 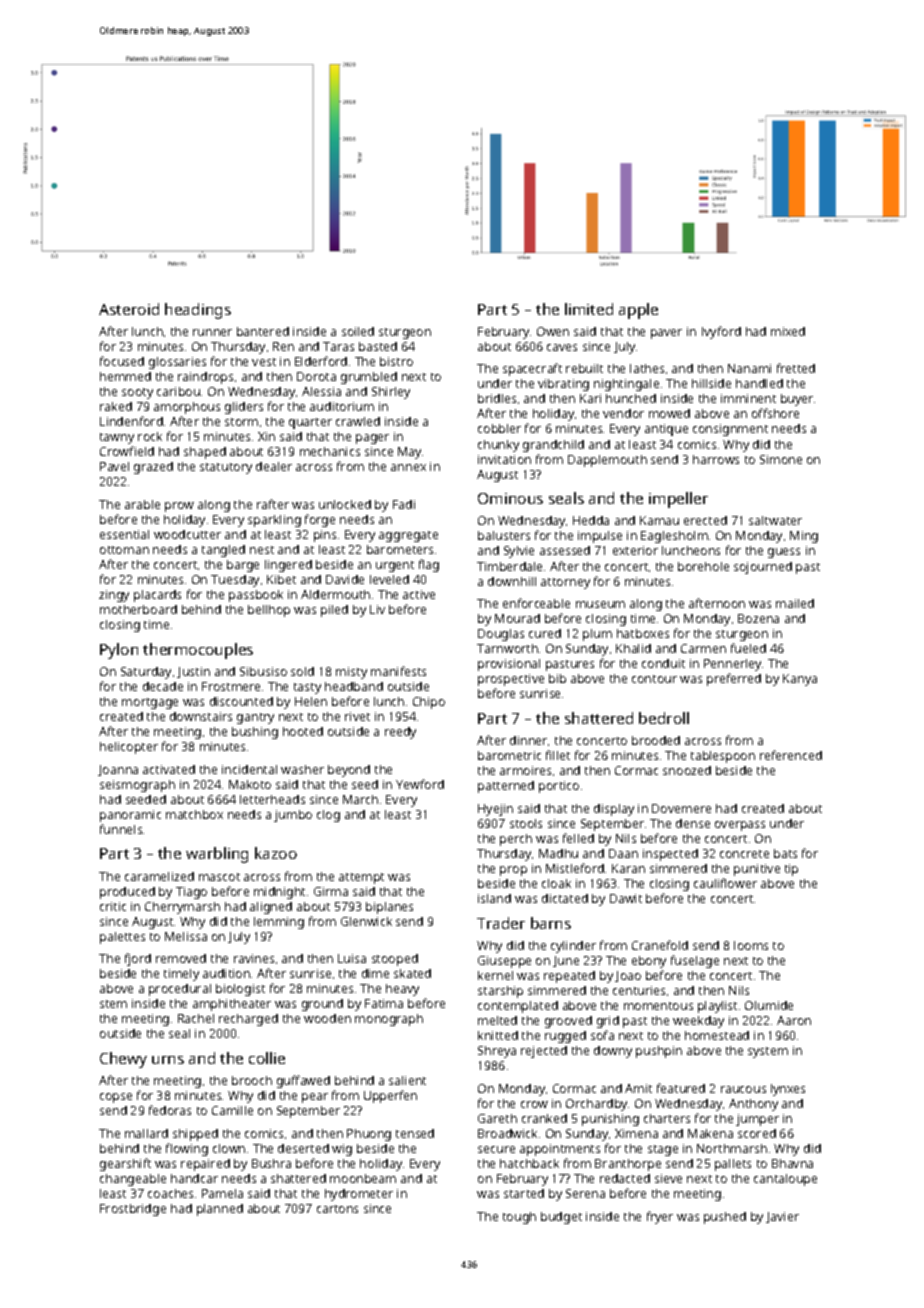 What do you see at coordinates (369, 1135) in the page?
I see `Phuong` at bounding box center [369, 1135].
